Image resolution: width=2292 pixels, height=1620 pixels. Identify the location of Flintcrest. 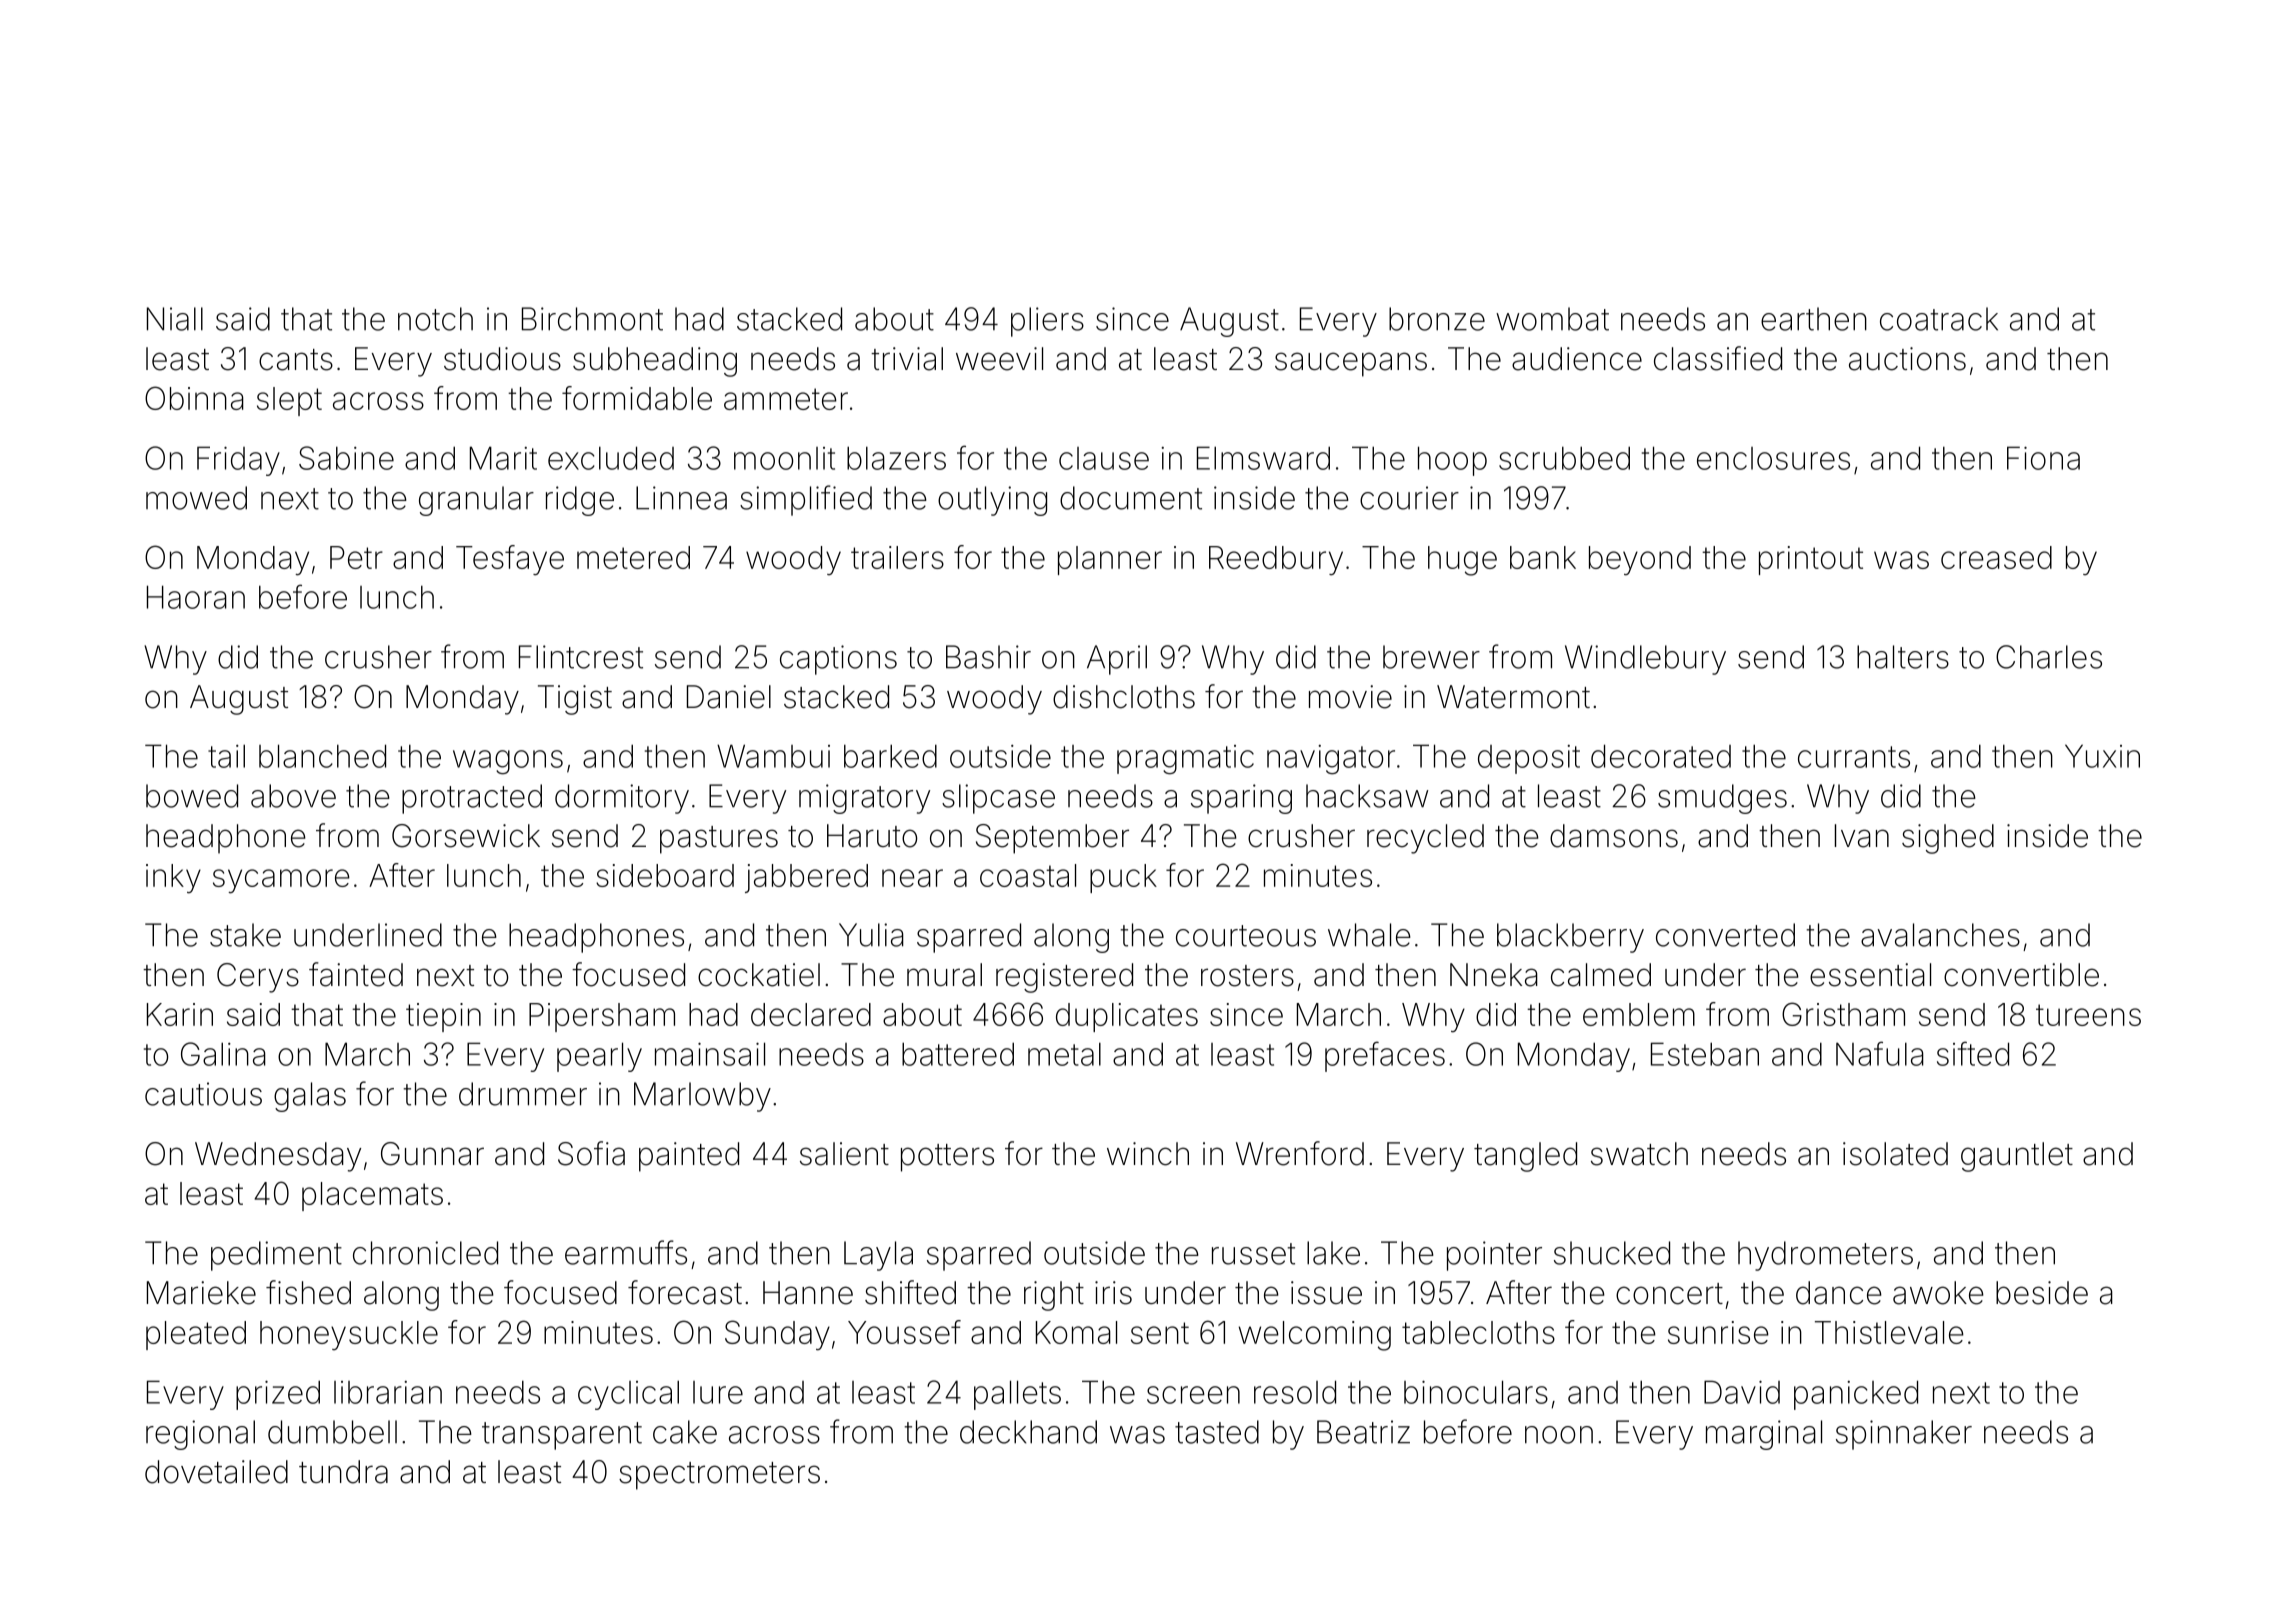
(581, 657).
